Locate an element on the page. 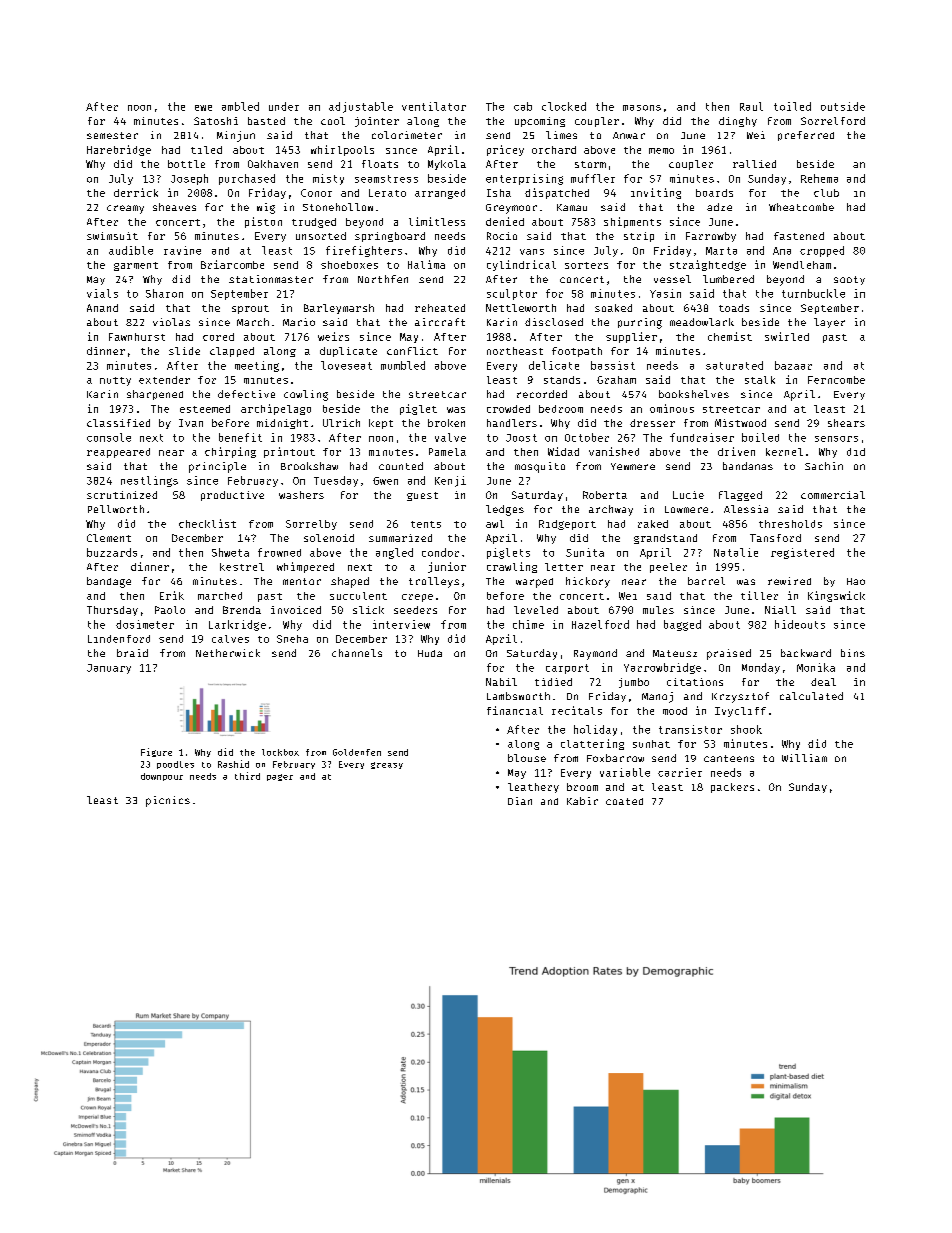 This image has width=952, height=1233. semester is located at coordinates (112, 135).
